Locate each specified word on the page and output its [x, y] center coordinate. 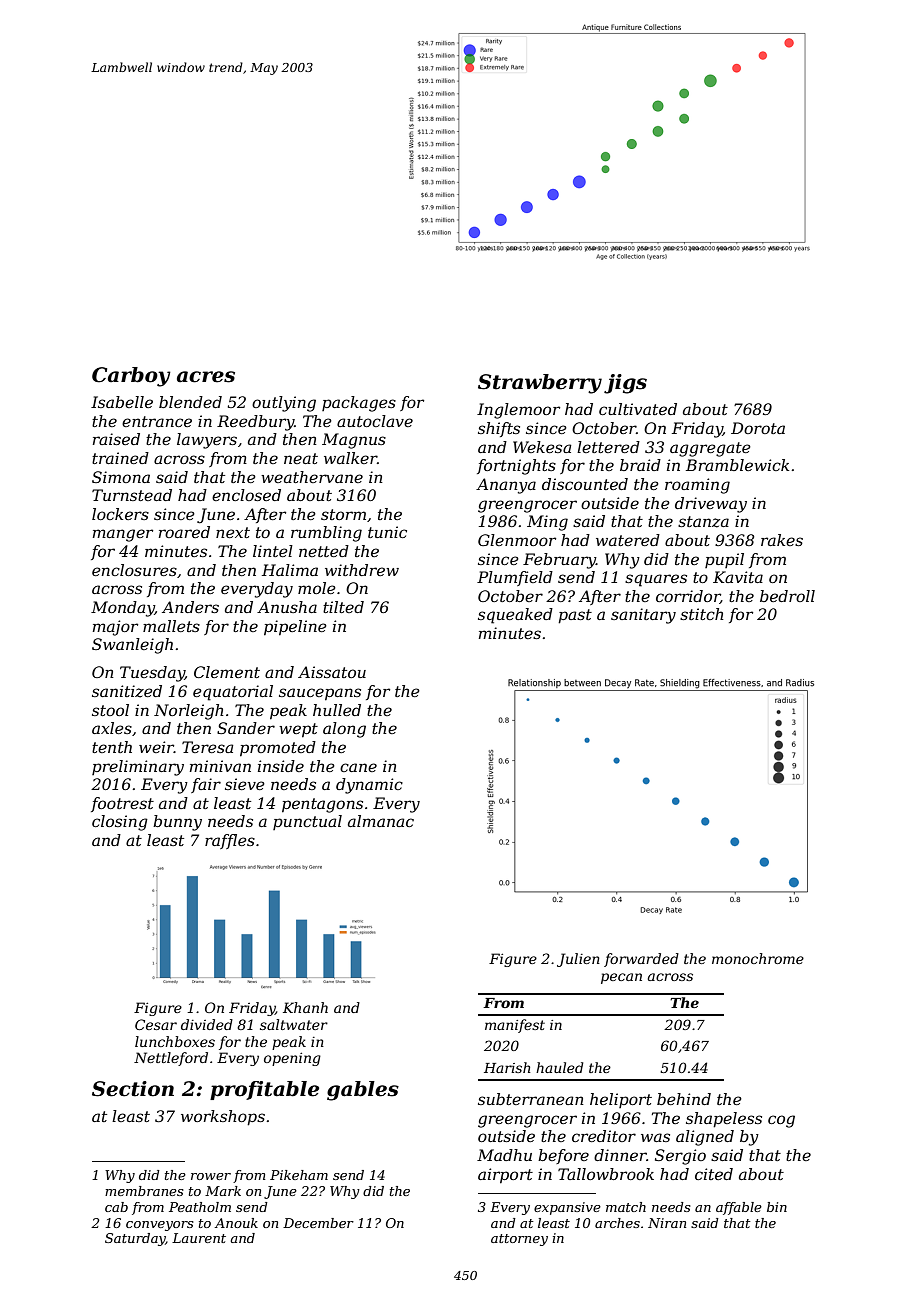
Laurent [199, 1238]
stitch [702, 614]
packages [359, 404]
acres [206, 377]
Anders [190, 607]
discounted [585, 484]
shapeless [724, 1120]
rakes [782, 540]
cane [358, 767]
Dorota [758, 428]
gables [363, 1091]
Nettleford [171, 1059]
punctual [307, 822]
